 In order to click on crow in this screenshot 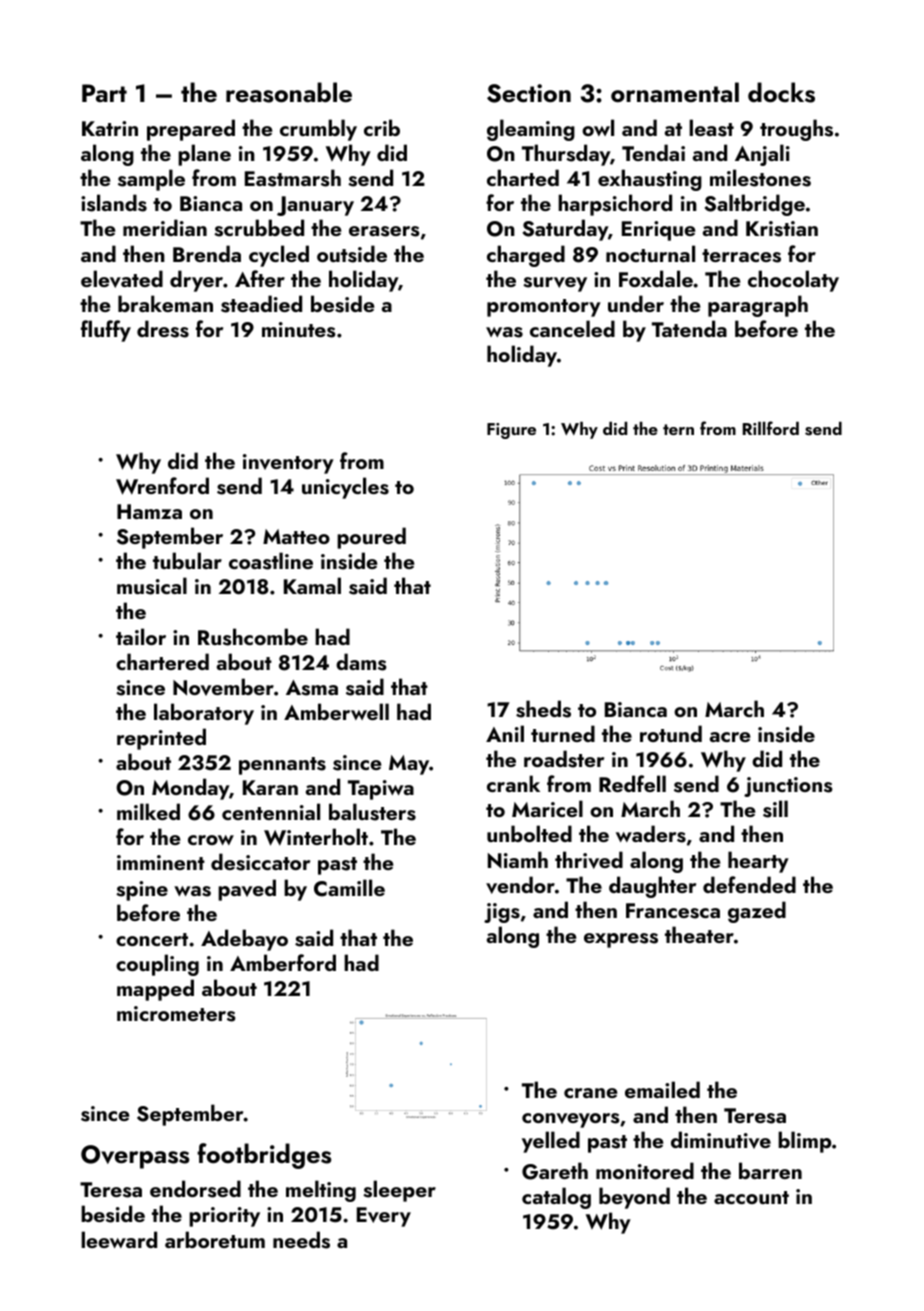, I will do `click(211, 840)`.
